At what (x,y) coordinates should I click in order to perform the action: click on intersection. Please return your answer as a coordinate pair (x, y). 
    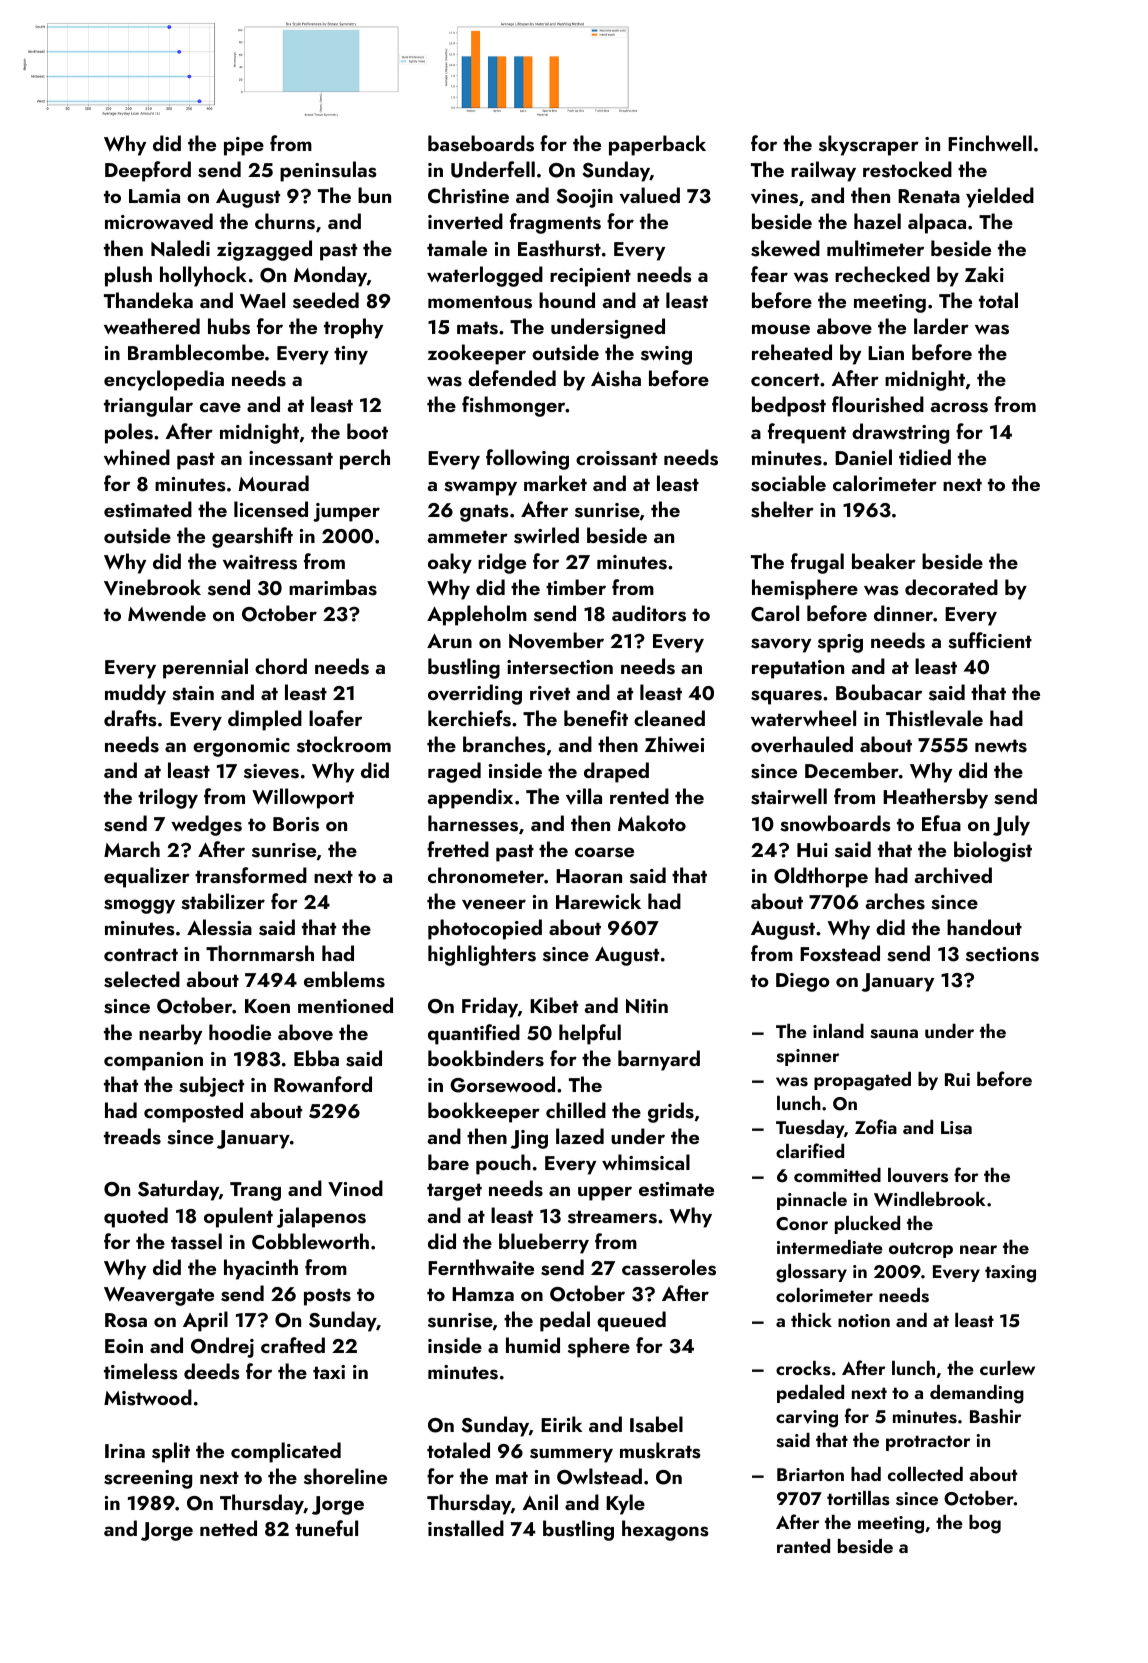
    Looking at the image, I should click on (560, 667).
